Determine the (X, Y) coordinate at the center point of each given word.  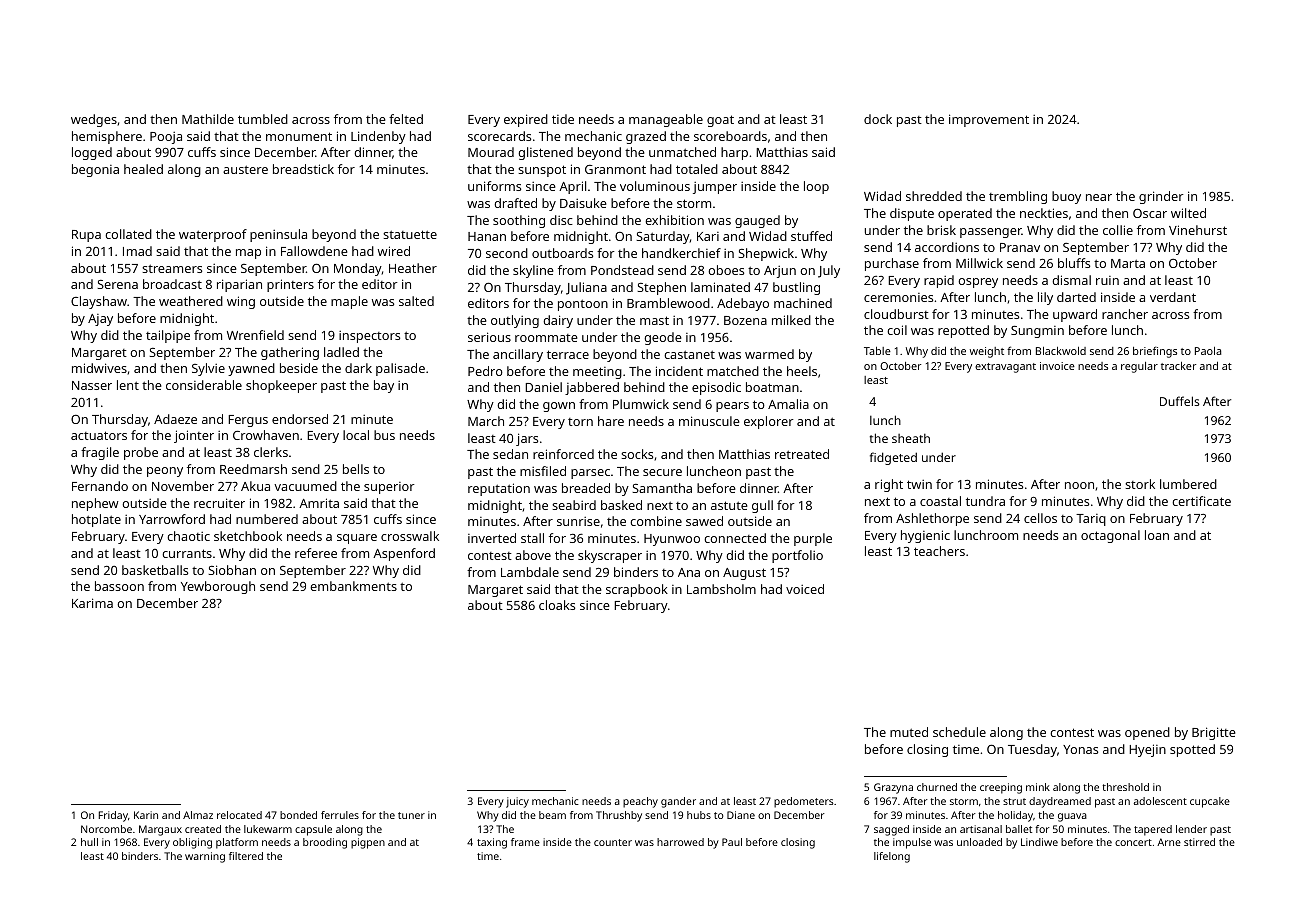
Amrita (319, 503)
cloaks (557, 605)
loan (1157, 535)
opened (1147, 733)
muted (909, 732)
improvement (989, 120)
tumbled (263, 119)
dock (878, 119)
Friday (113, 816)
